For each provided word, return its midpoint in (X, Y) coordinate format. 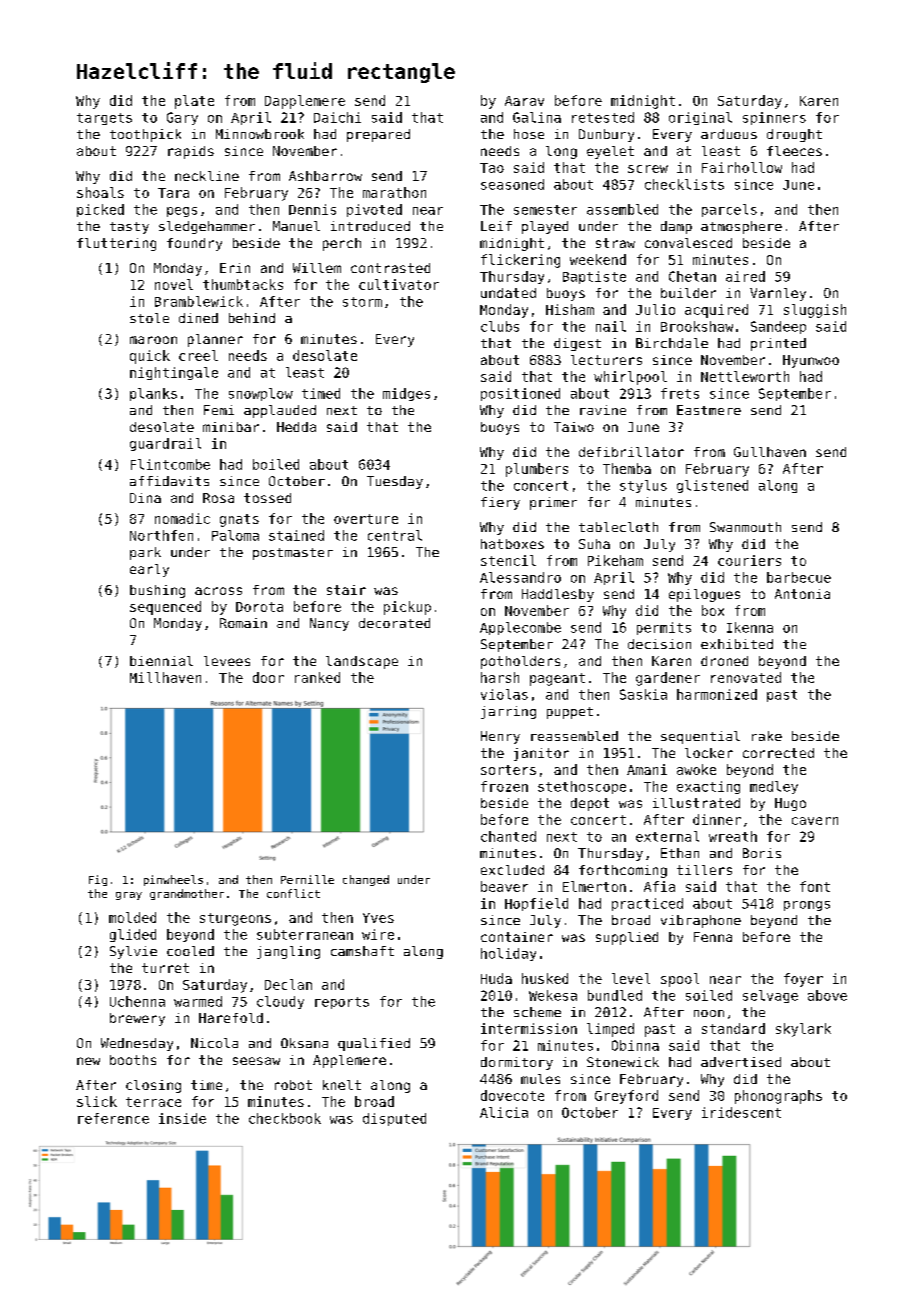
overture (366, 519)
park (145, 553)
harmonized (717, 694)
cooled (190, 951)
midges (406, 394)
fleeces (794, 151)
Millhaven (165, 677)
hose (529, 134)
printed (778, 344)
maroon (153, 340)
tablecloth (618, 527)
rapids (191, 152)
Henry (500, 737)
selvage (770, 996)
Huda (496, 978)
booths (133, 1060)
